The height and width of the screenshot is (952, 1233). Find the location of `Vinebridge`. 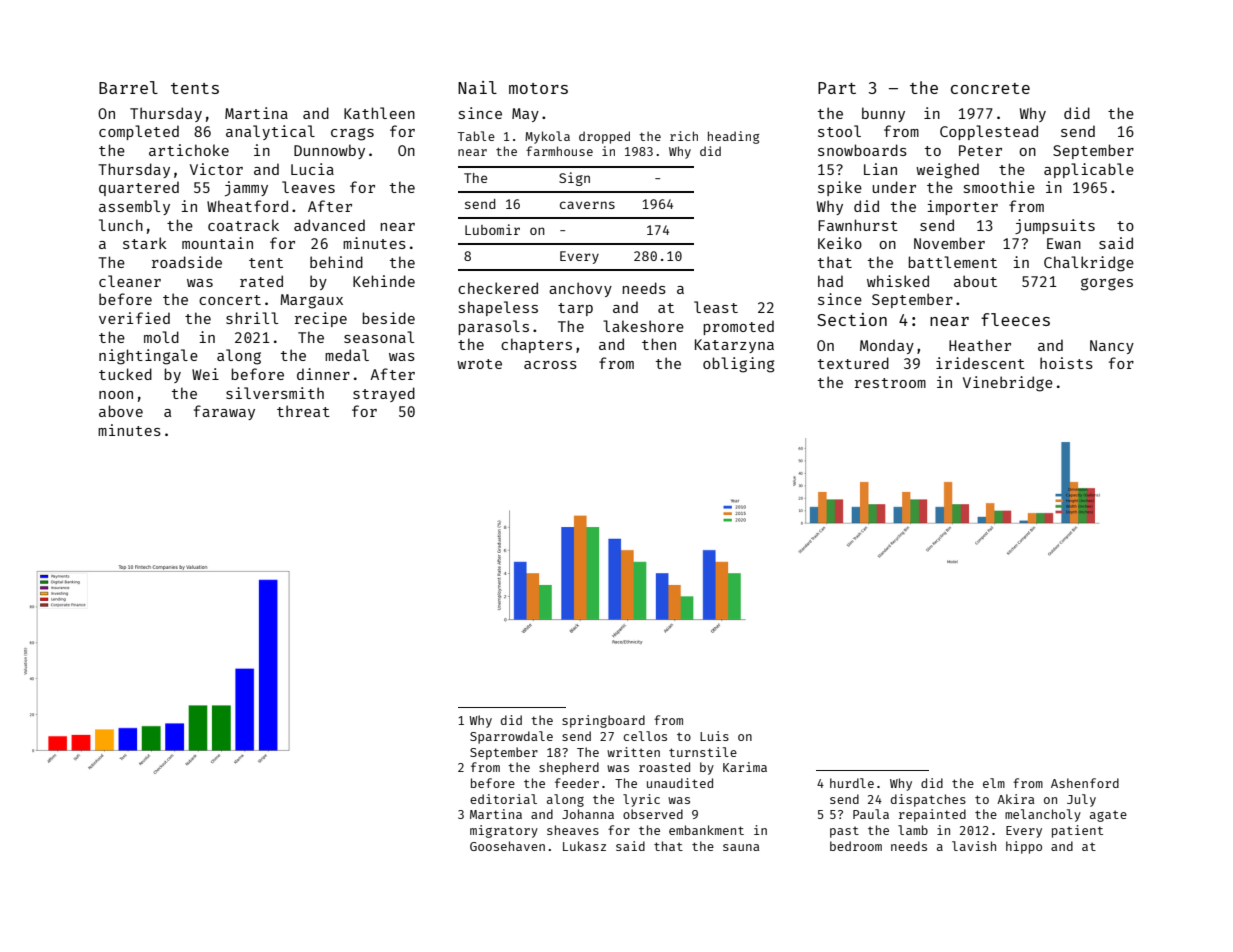

Vinebridge is located at coordinates (1008, 384).
